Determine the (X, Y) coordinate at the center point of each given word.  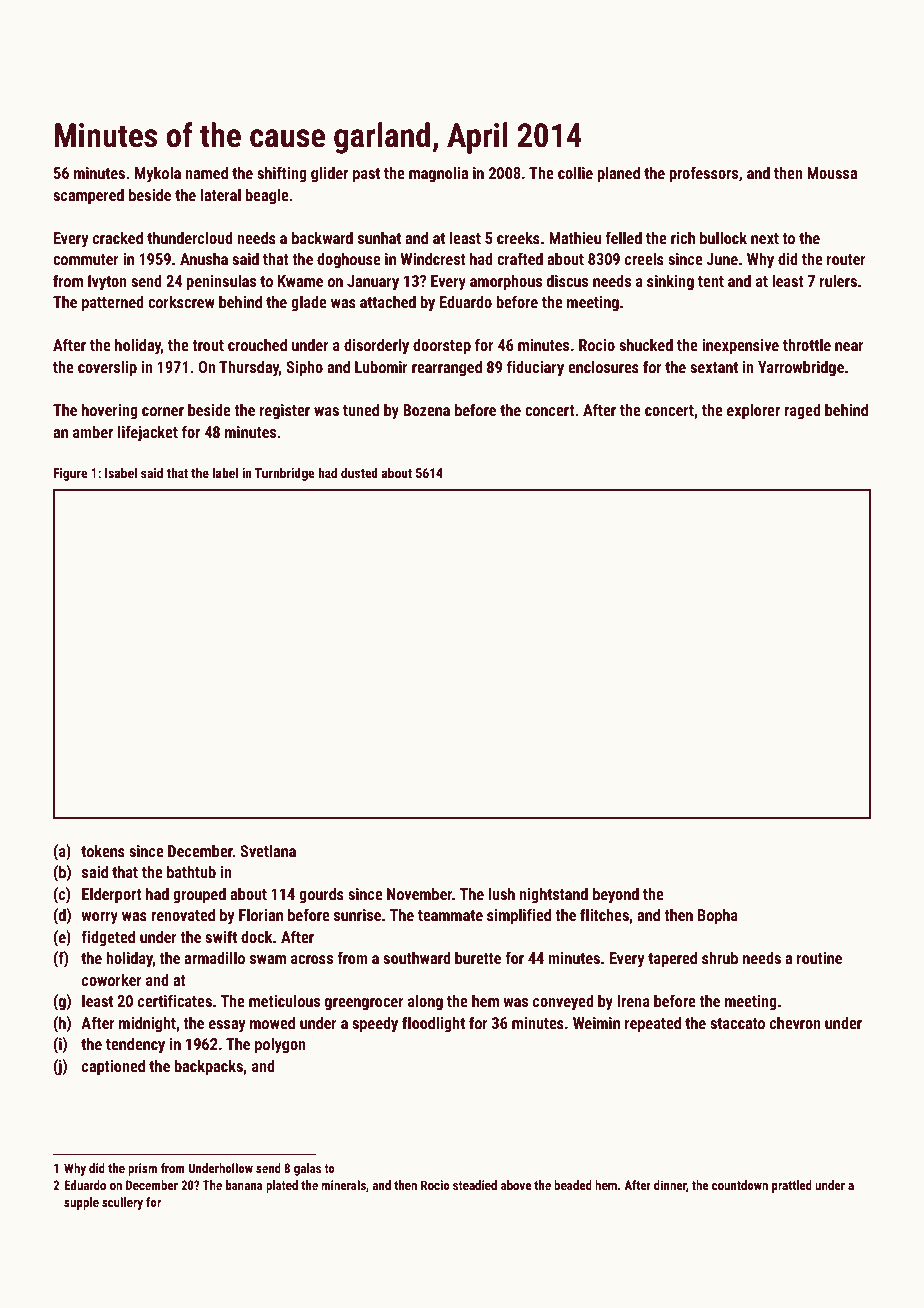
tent (711, 281)
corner (163, 411)
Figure (70, 474)
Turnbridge (285, 474)
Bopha (718, 916)
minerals (343, 1185)
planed (618, 174)
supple (81, 1203)
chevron (795, 1022)
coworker (112, 979)
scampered (88, 196)
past (366, 175)
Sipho (304, 368)
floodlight (433, 1024)
